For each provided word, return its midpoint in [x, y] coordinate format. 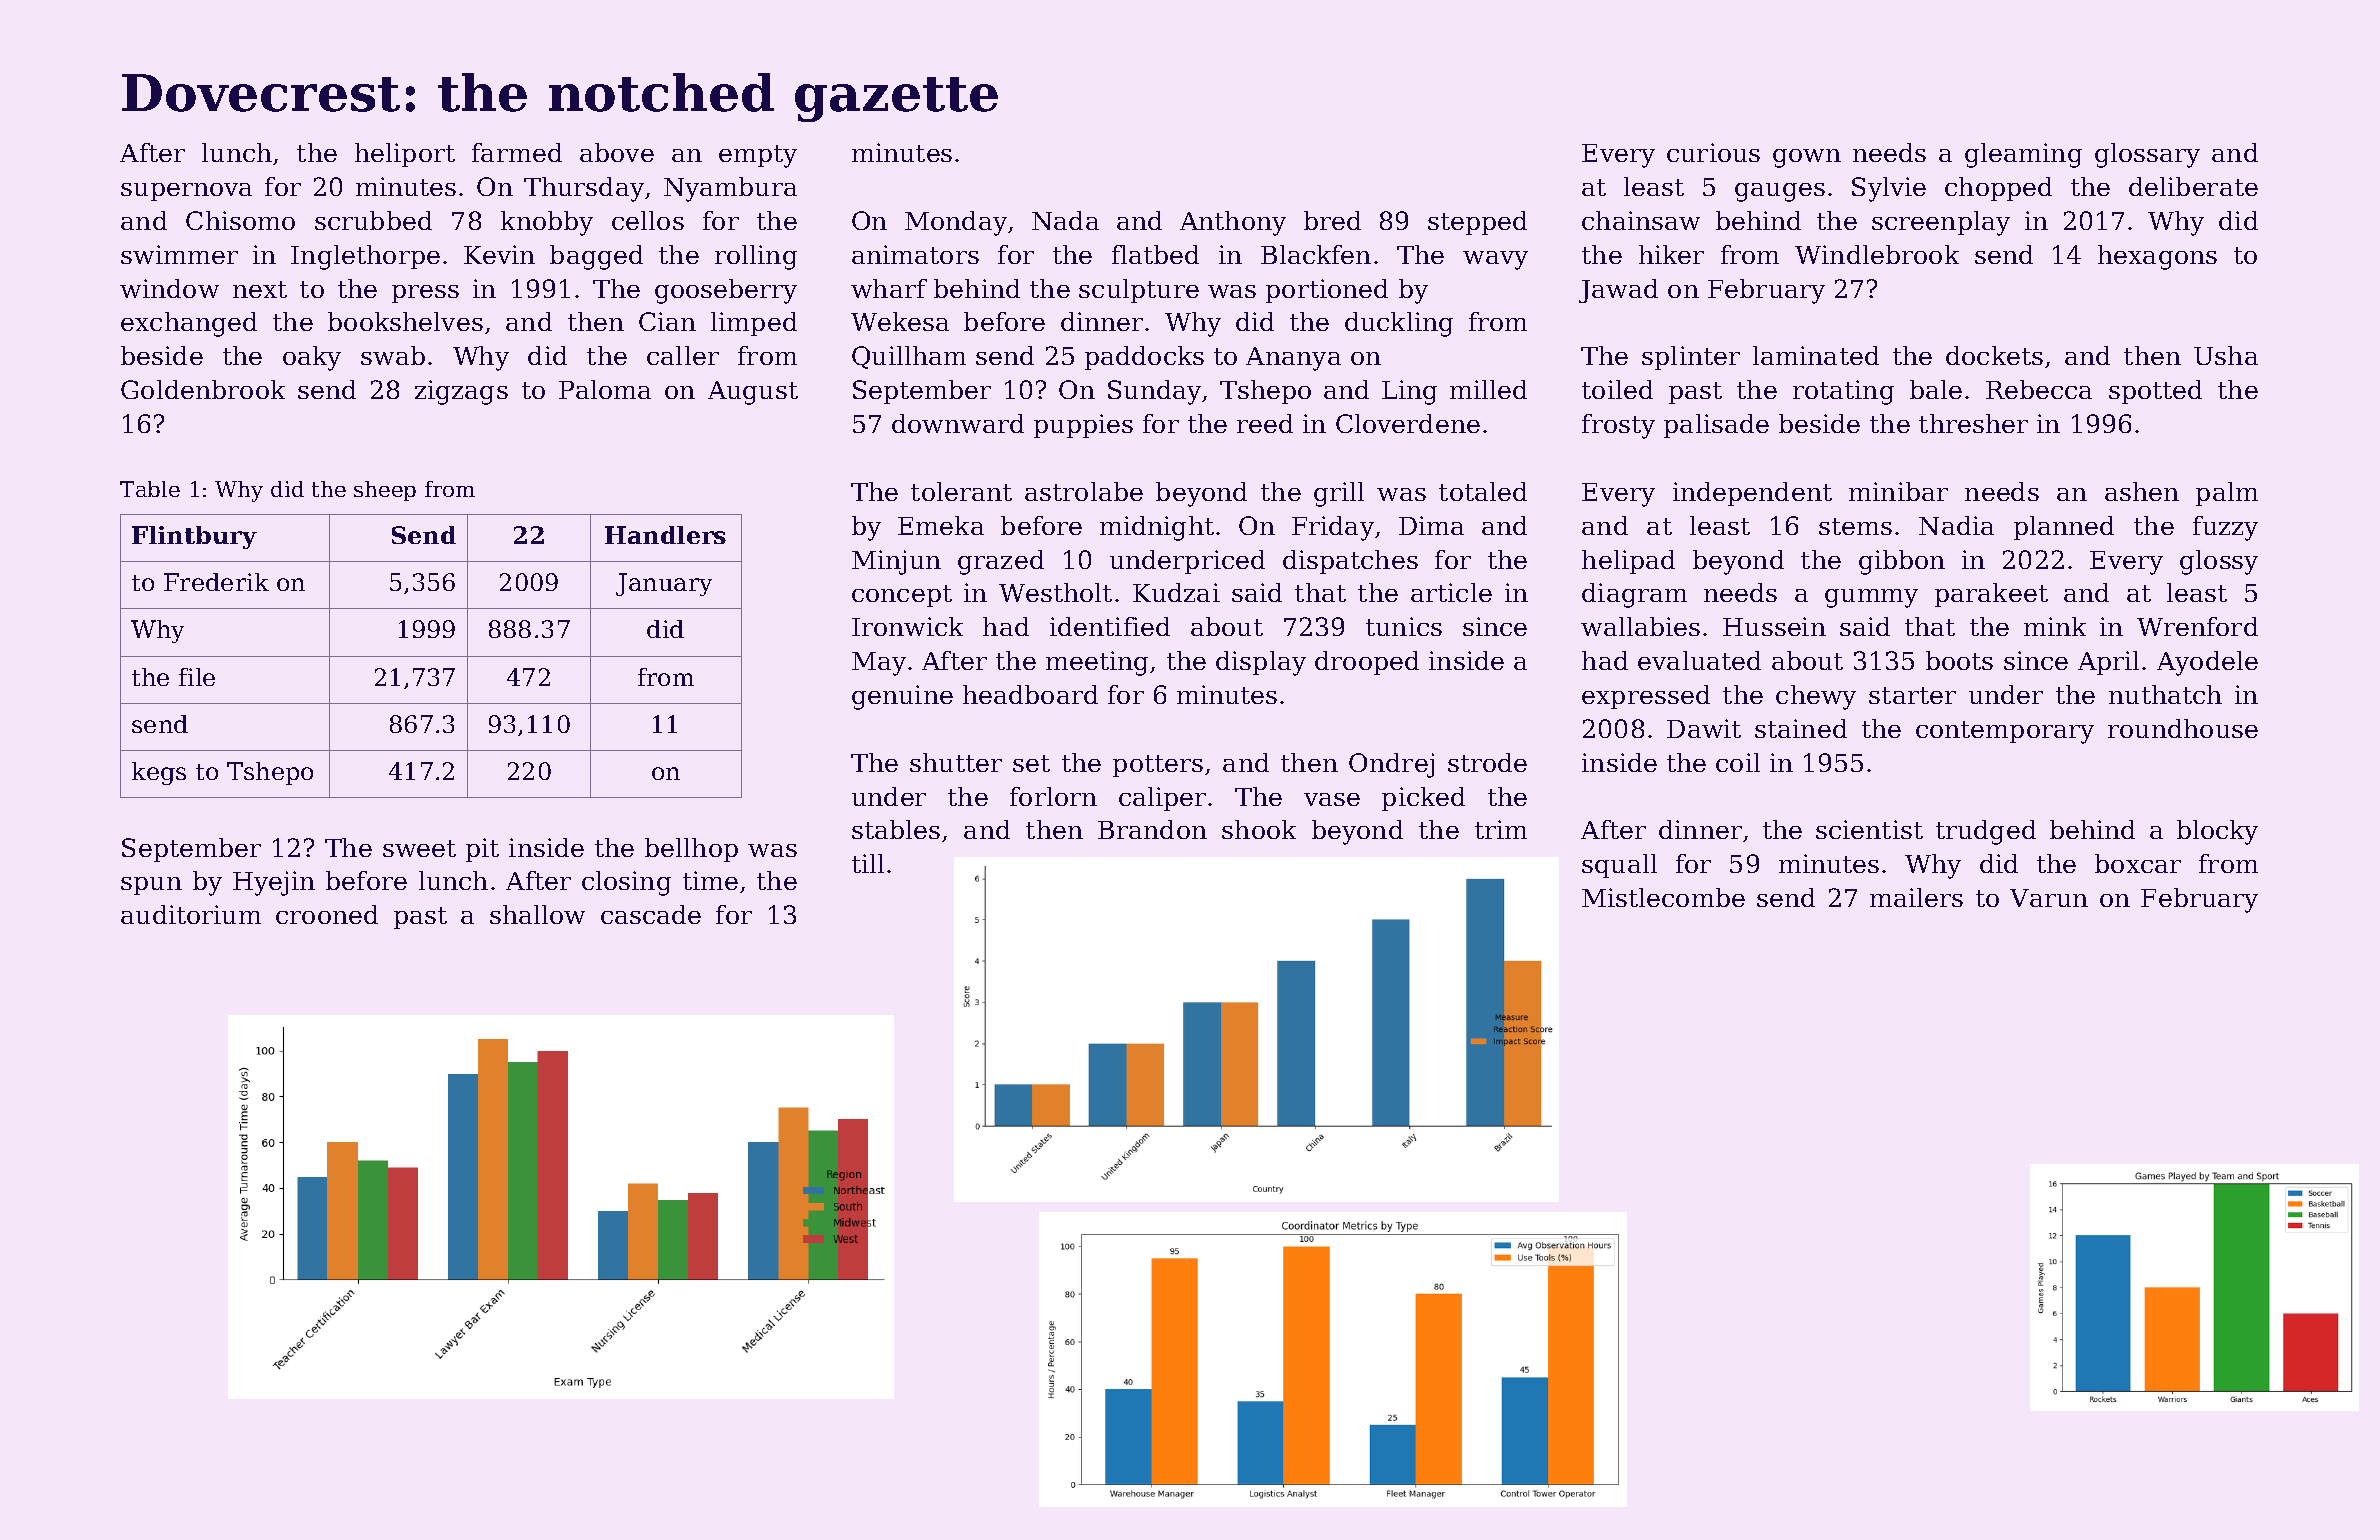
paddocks [1144, 358]
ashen [2142, 491]
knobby [547, 223]
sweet [419, 848]
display [1261, 663]
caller [683, 355]
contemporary [2005, 732]
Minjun [896, 562]
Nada [1065, 220]
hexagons [2157, 257]
